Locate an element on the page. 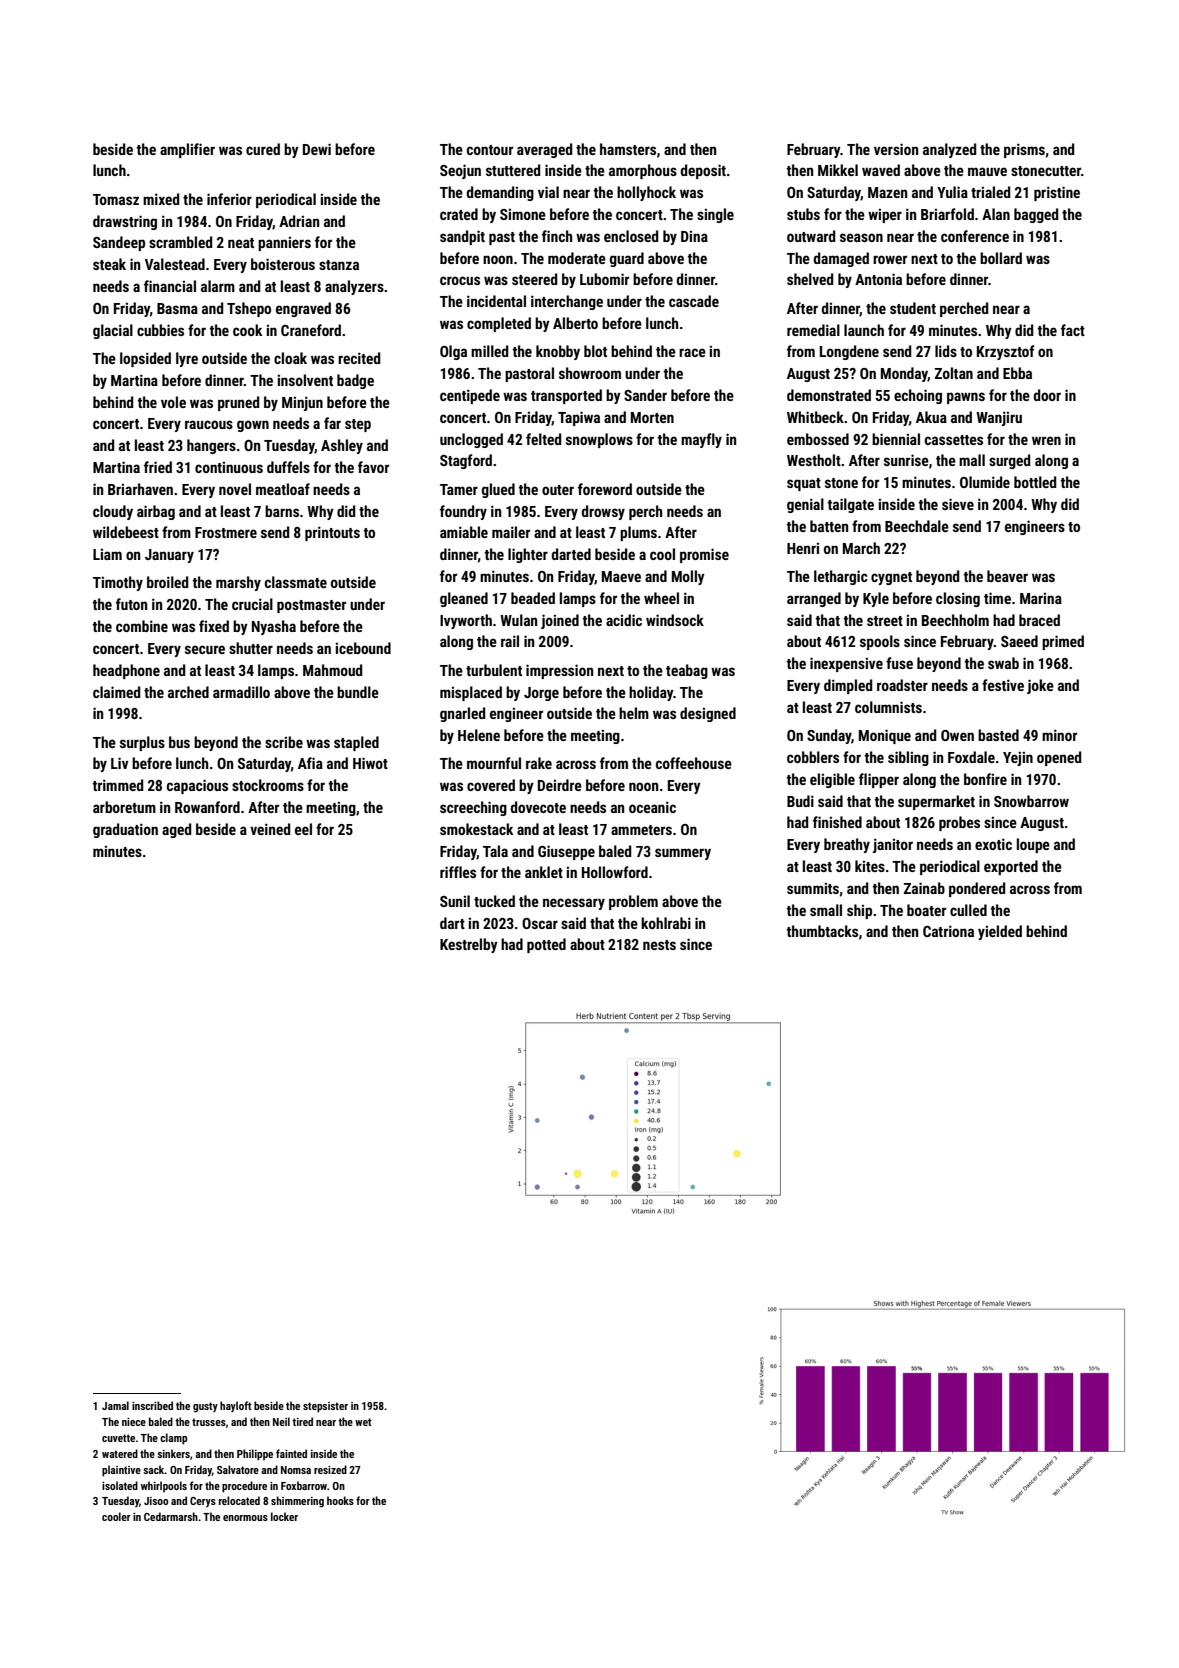 The width and height of the document is (1179, 1668). Cedarmarsh is located at coordinates (171, 1516).
